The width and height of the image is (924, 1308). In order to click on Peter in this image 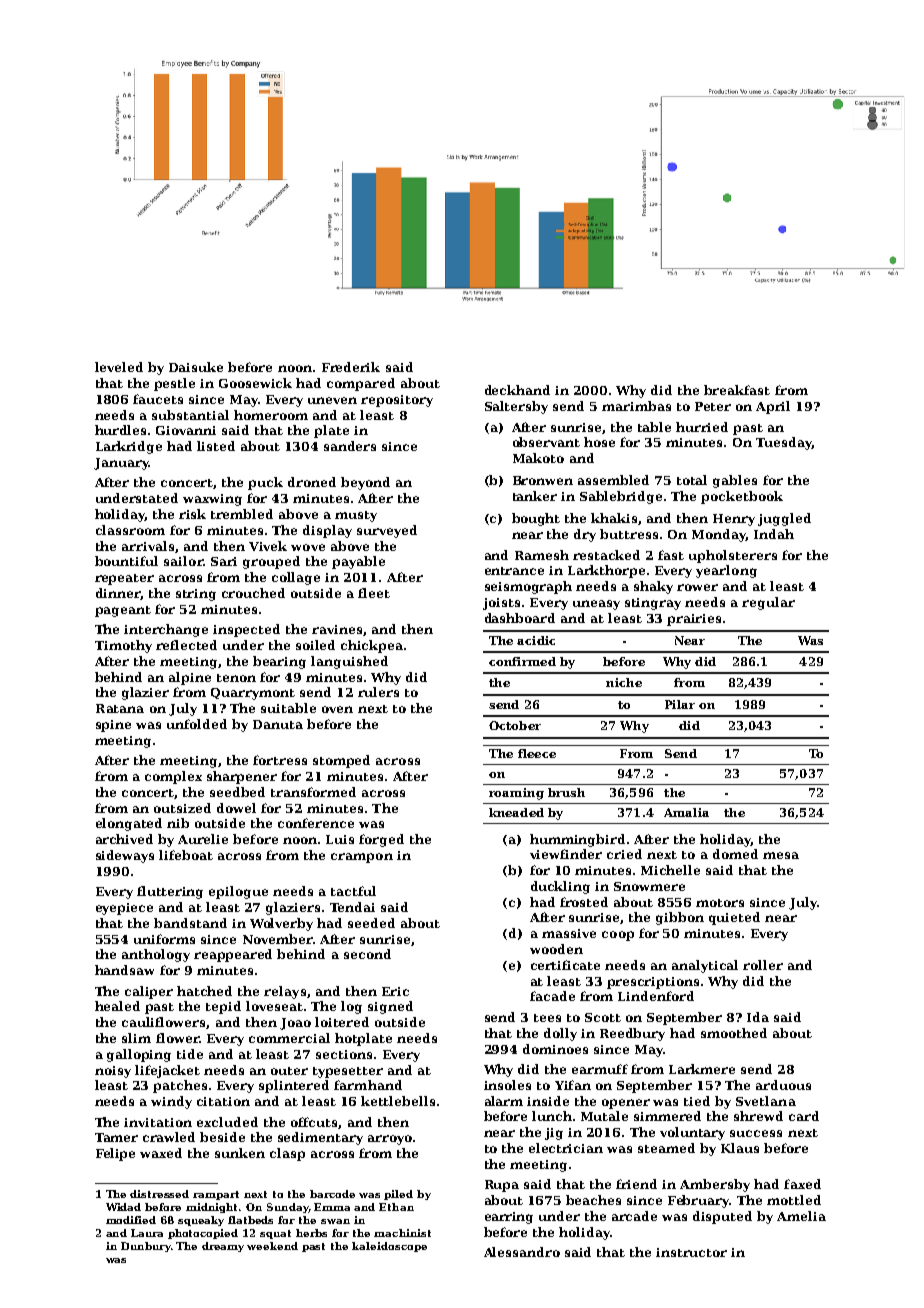, I will do `click(713, 406)`.
